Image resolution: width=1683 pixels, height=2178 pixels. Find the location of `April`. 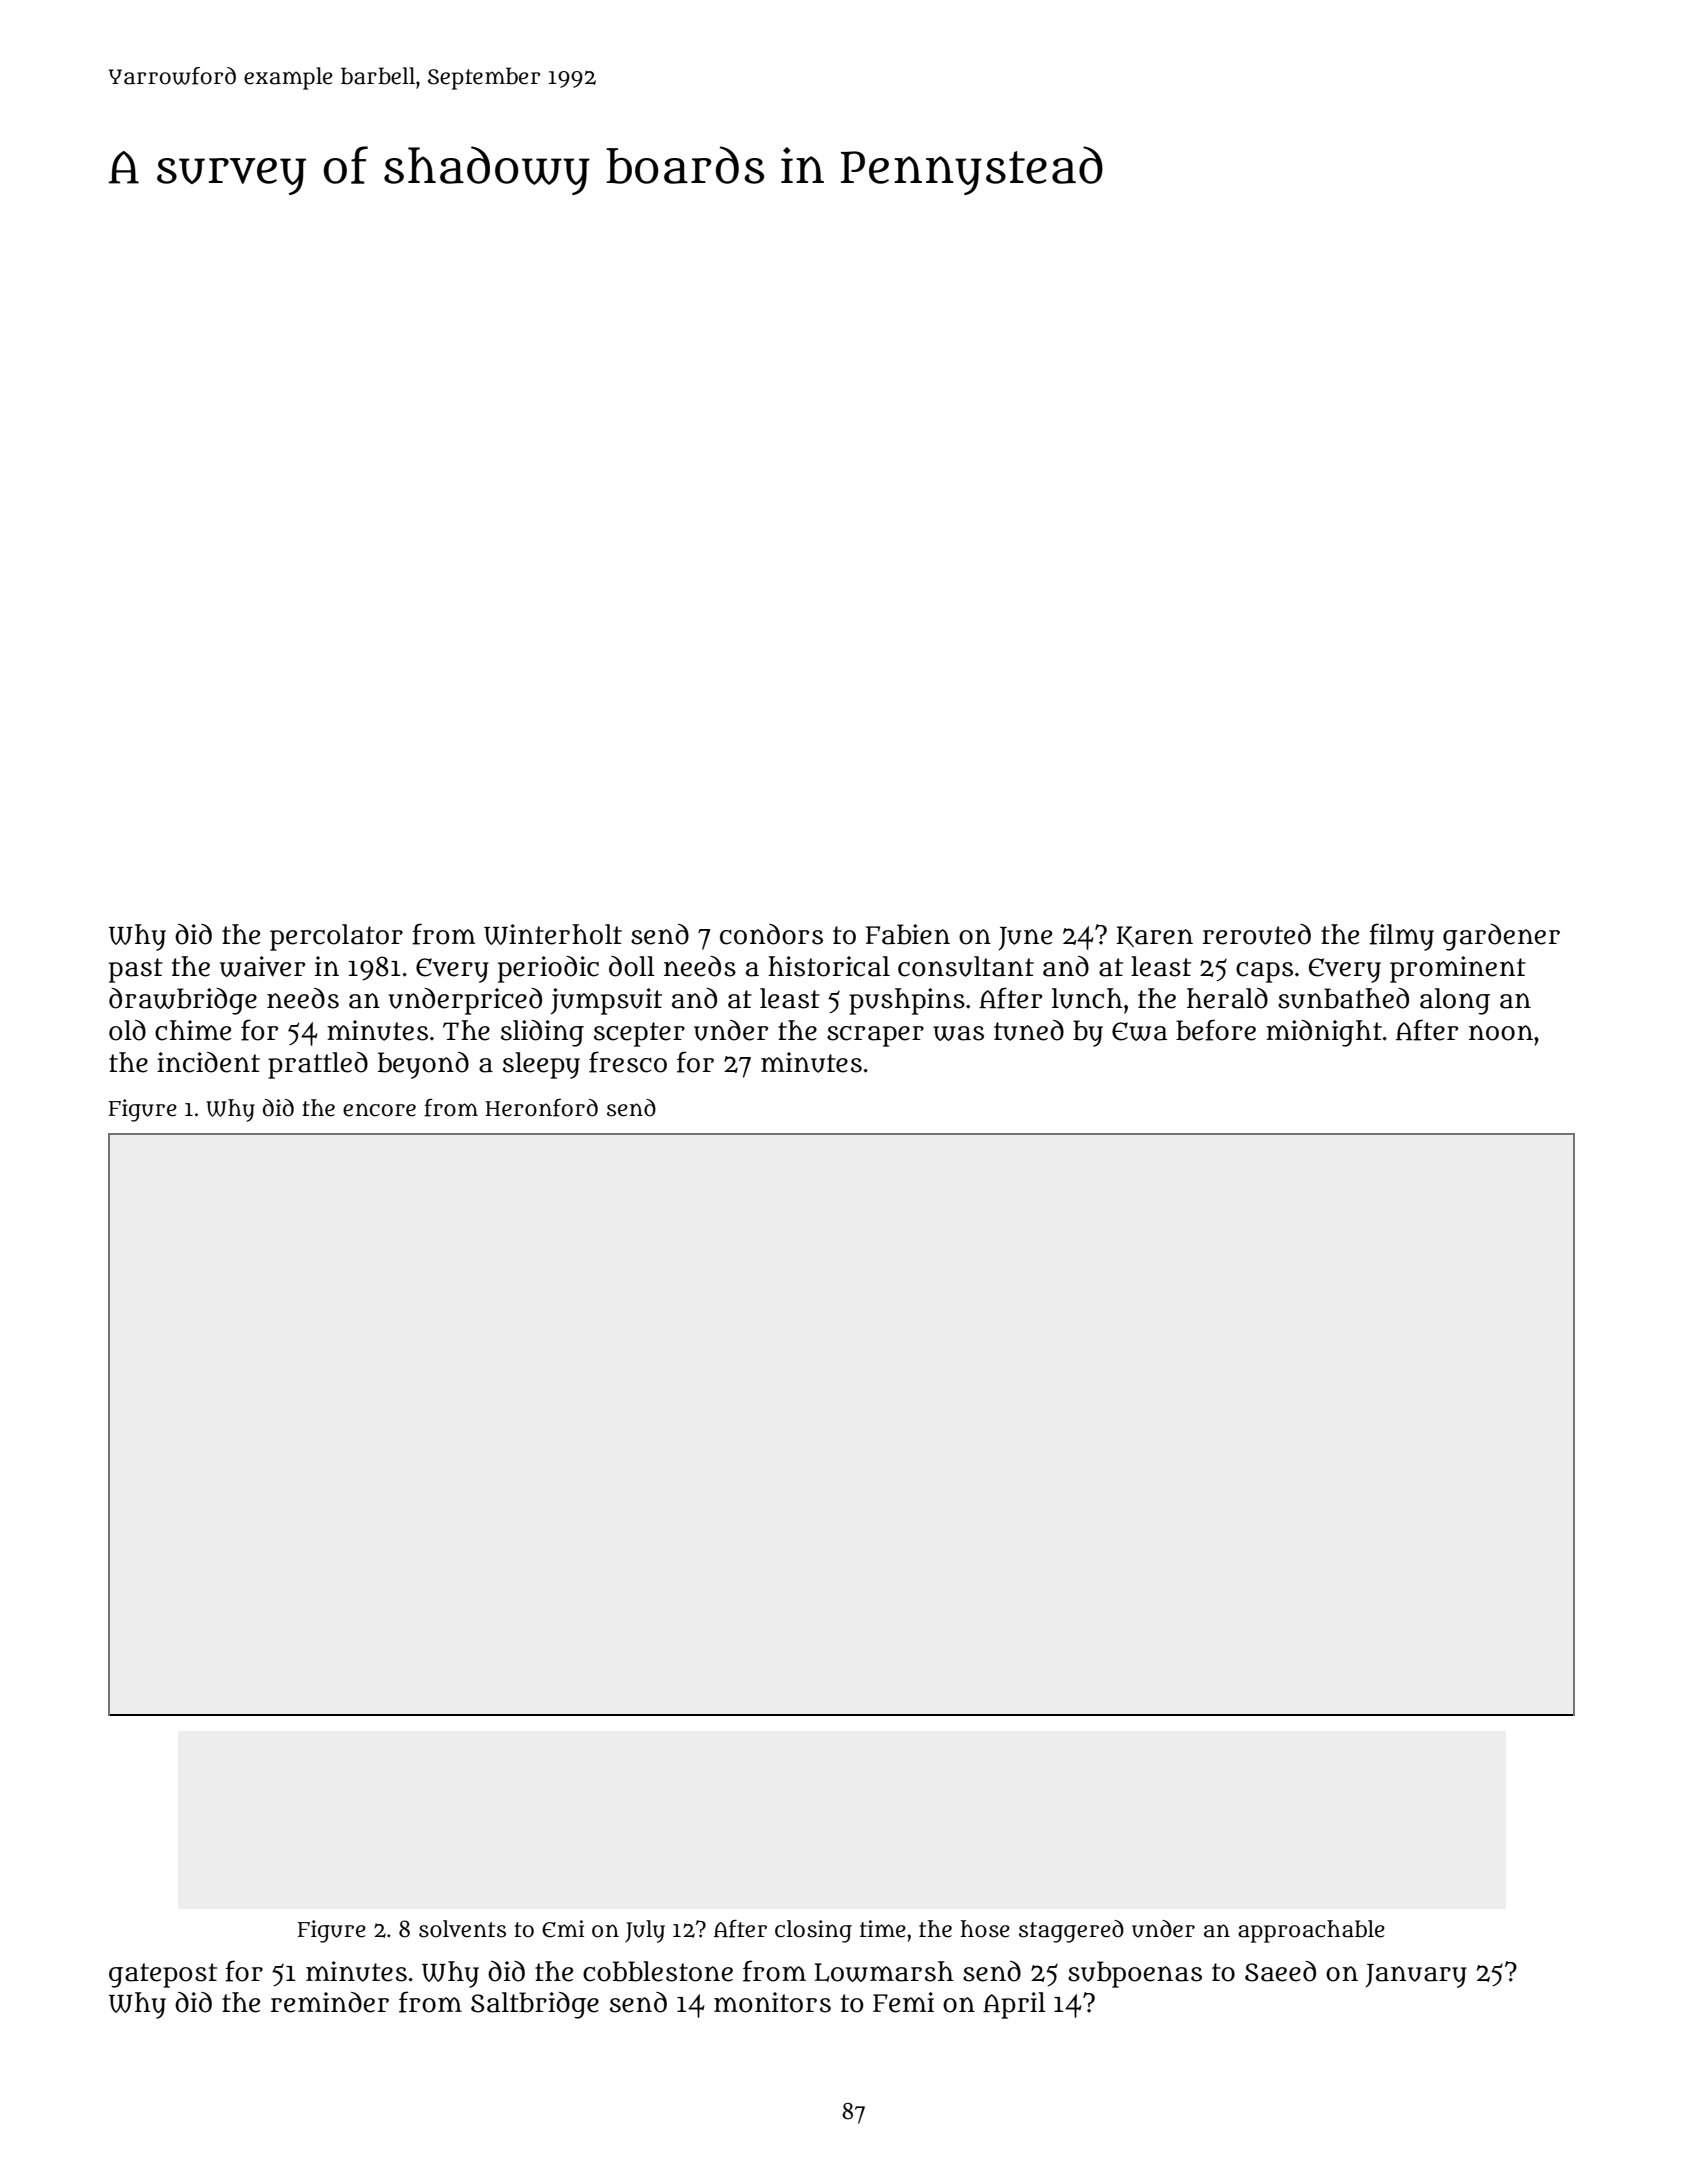

April is located at coordinates (1014, 2005).
